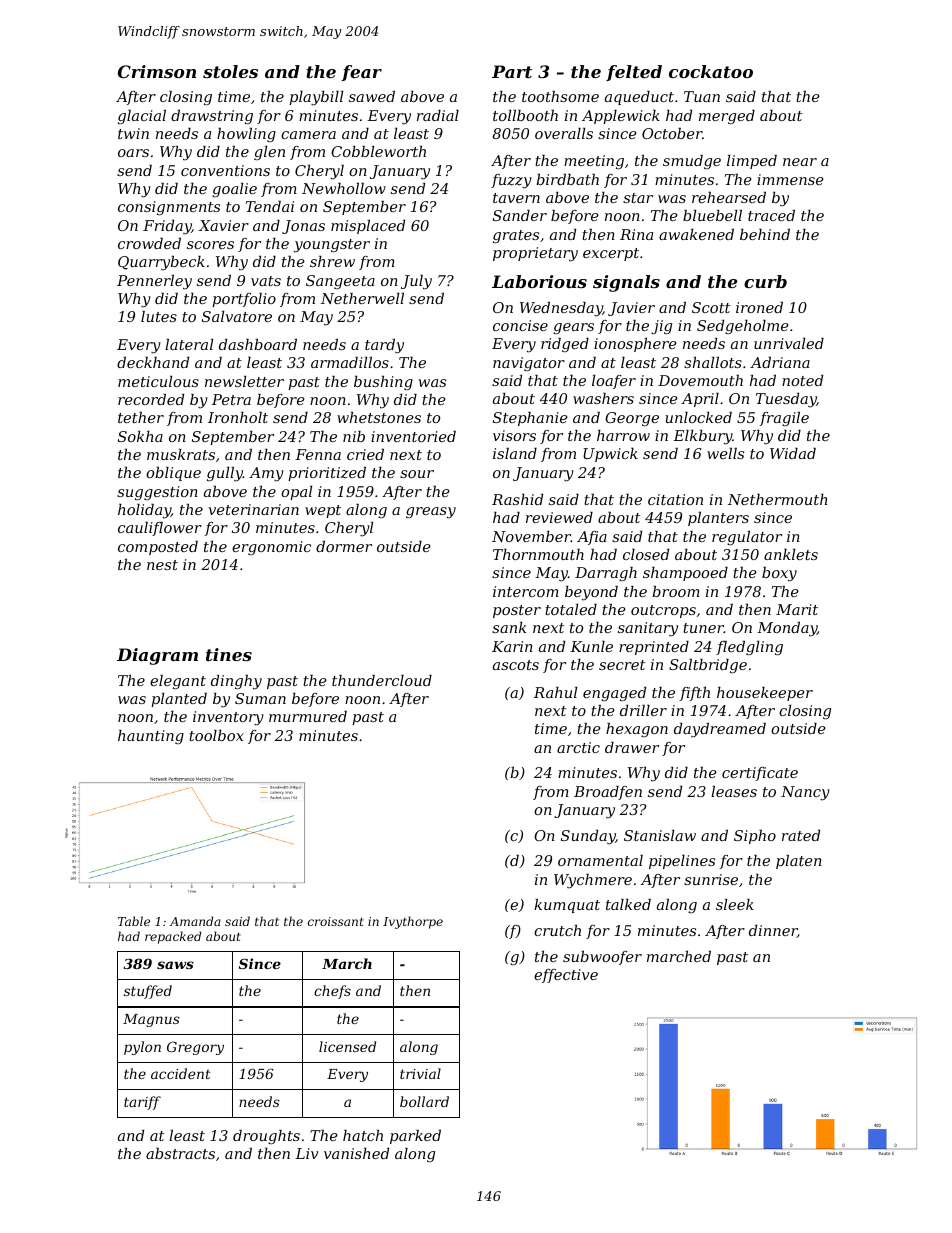  I want to click on Tendai, so click(270, 206).
